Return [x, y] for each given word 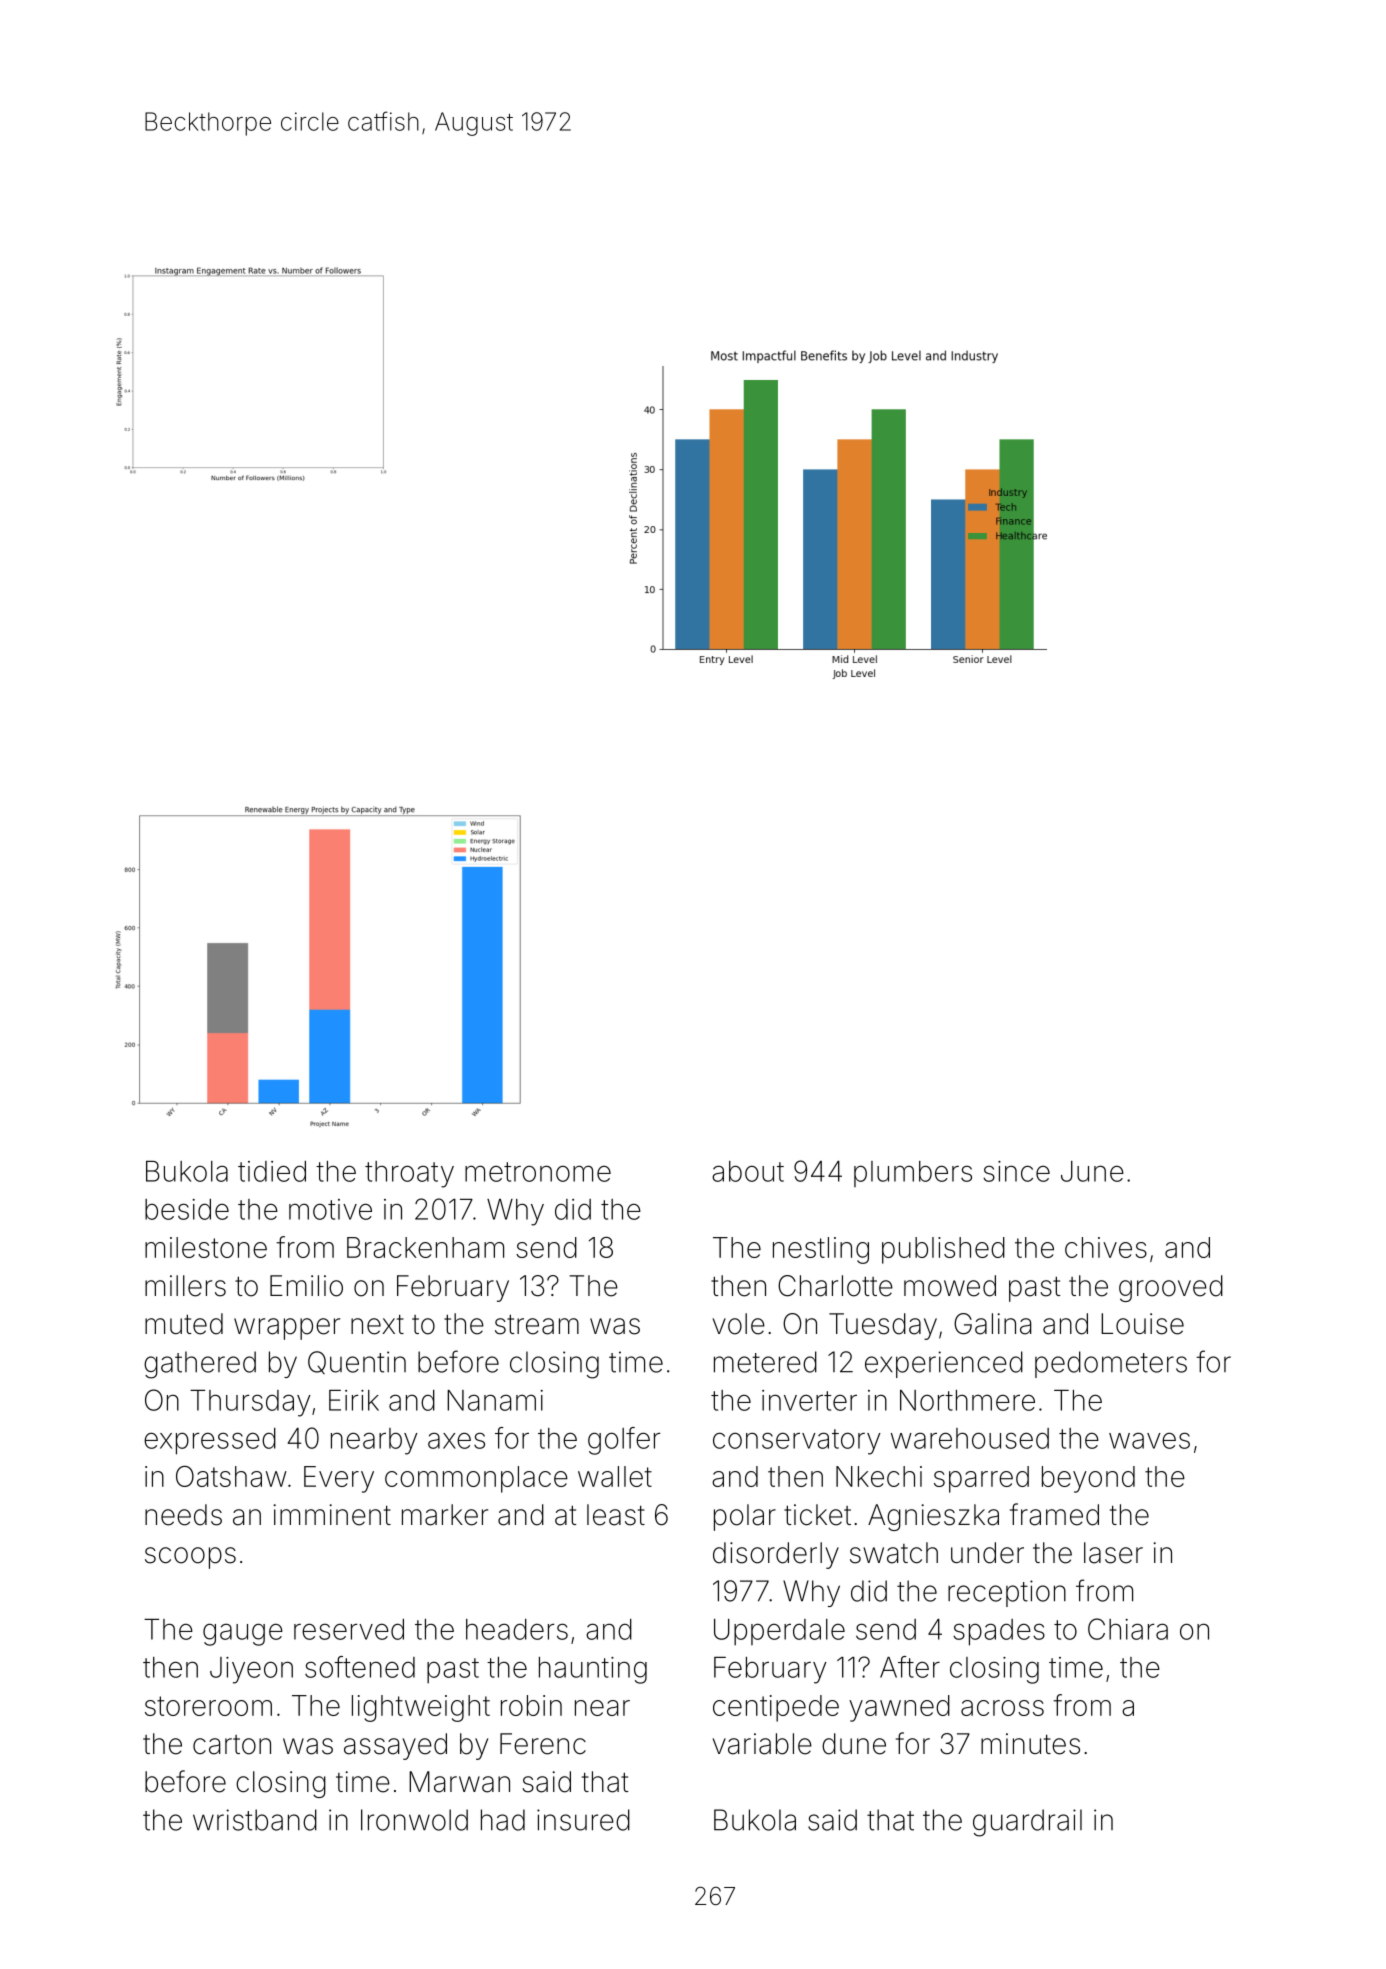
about [748, 1171]
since [1016, 1171]
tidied [272, 1171]
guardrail [1027, 1823]
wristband [255, 1820]
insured [583, 1820]
